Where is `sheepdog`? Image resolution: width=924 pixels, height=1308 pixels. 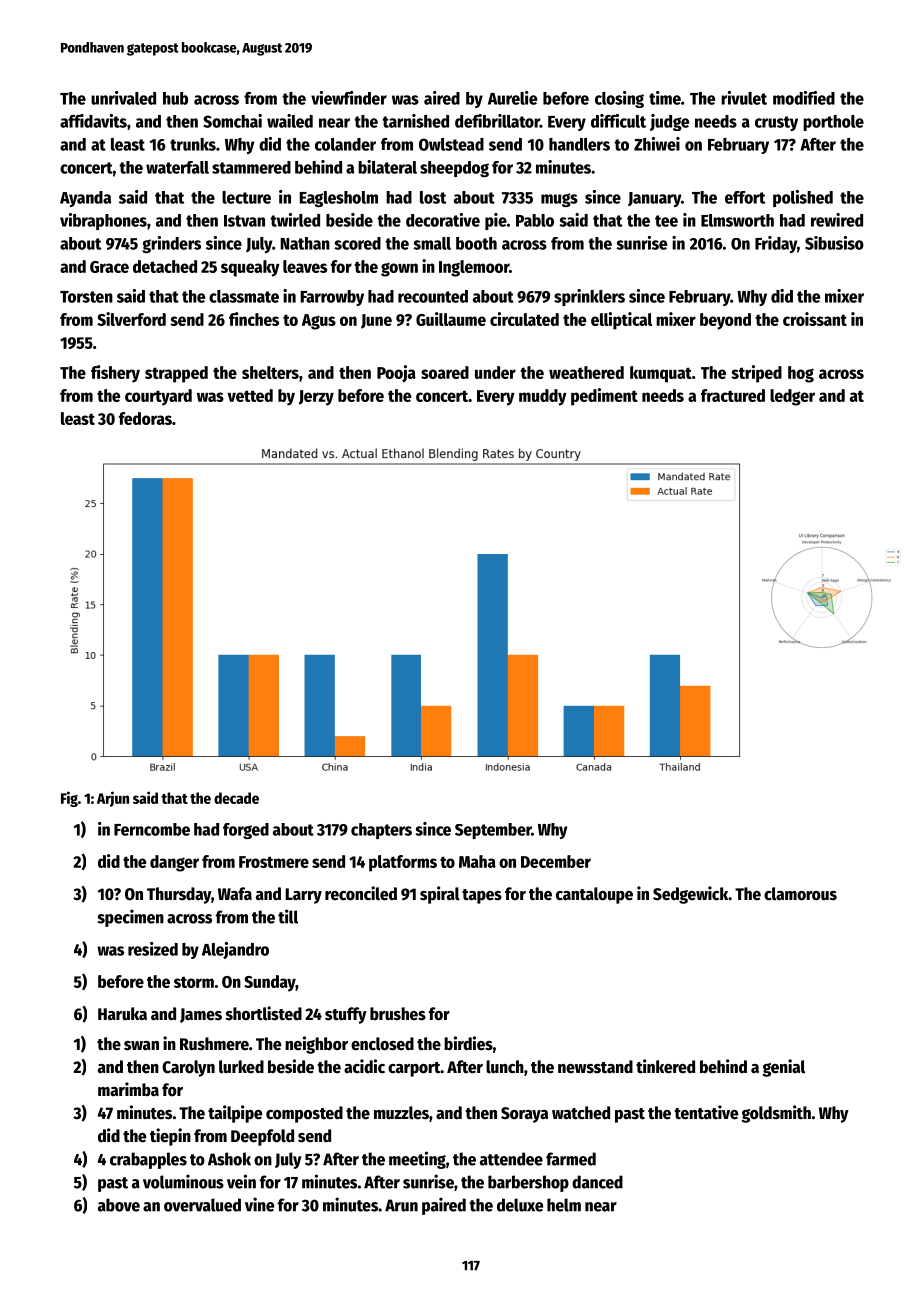
sheepdog is located at coordinates (454, 169).
